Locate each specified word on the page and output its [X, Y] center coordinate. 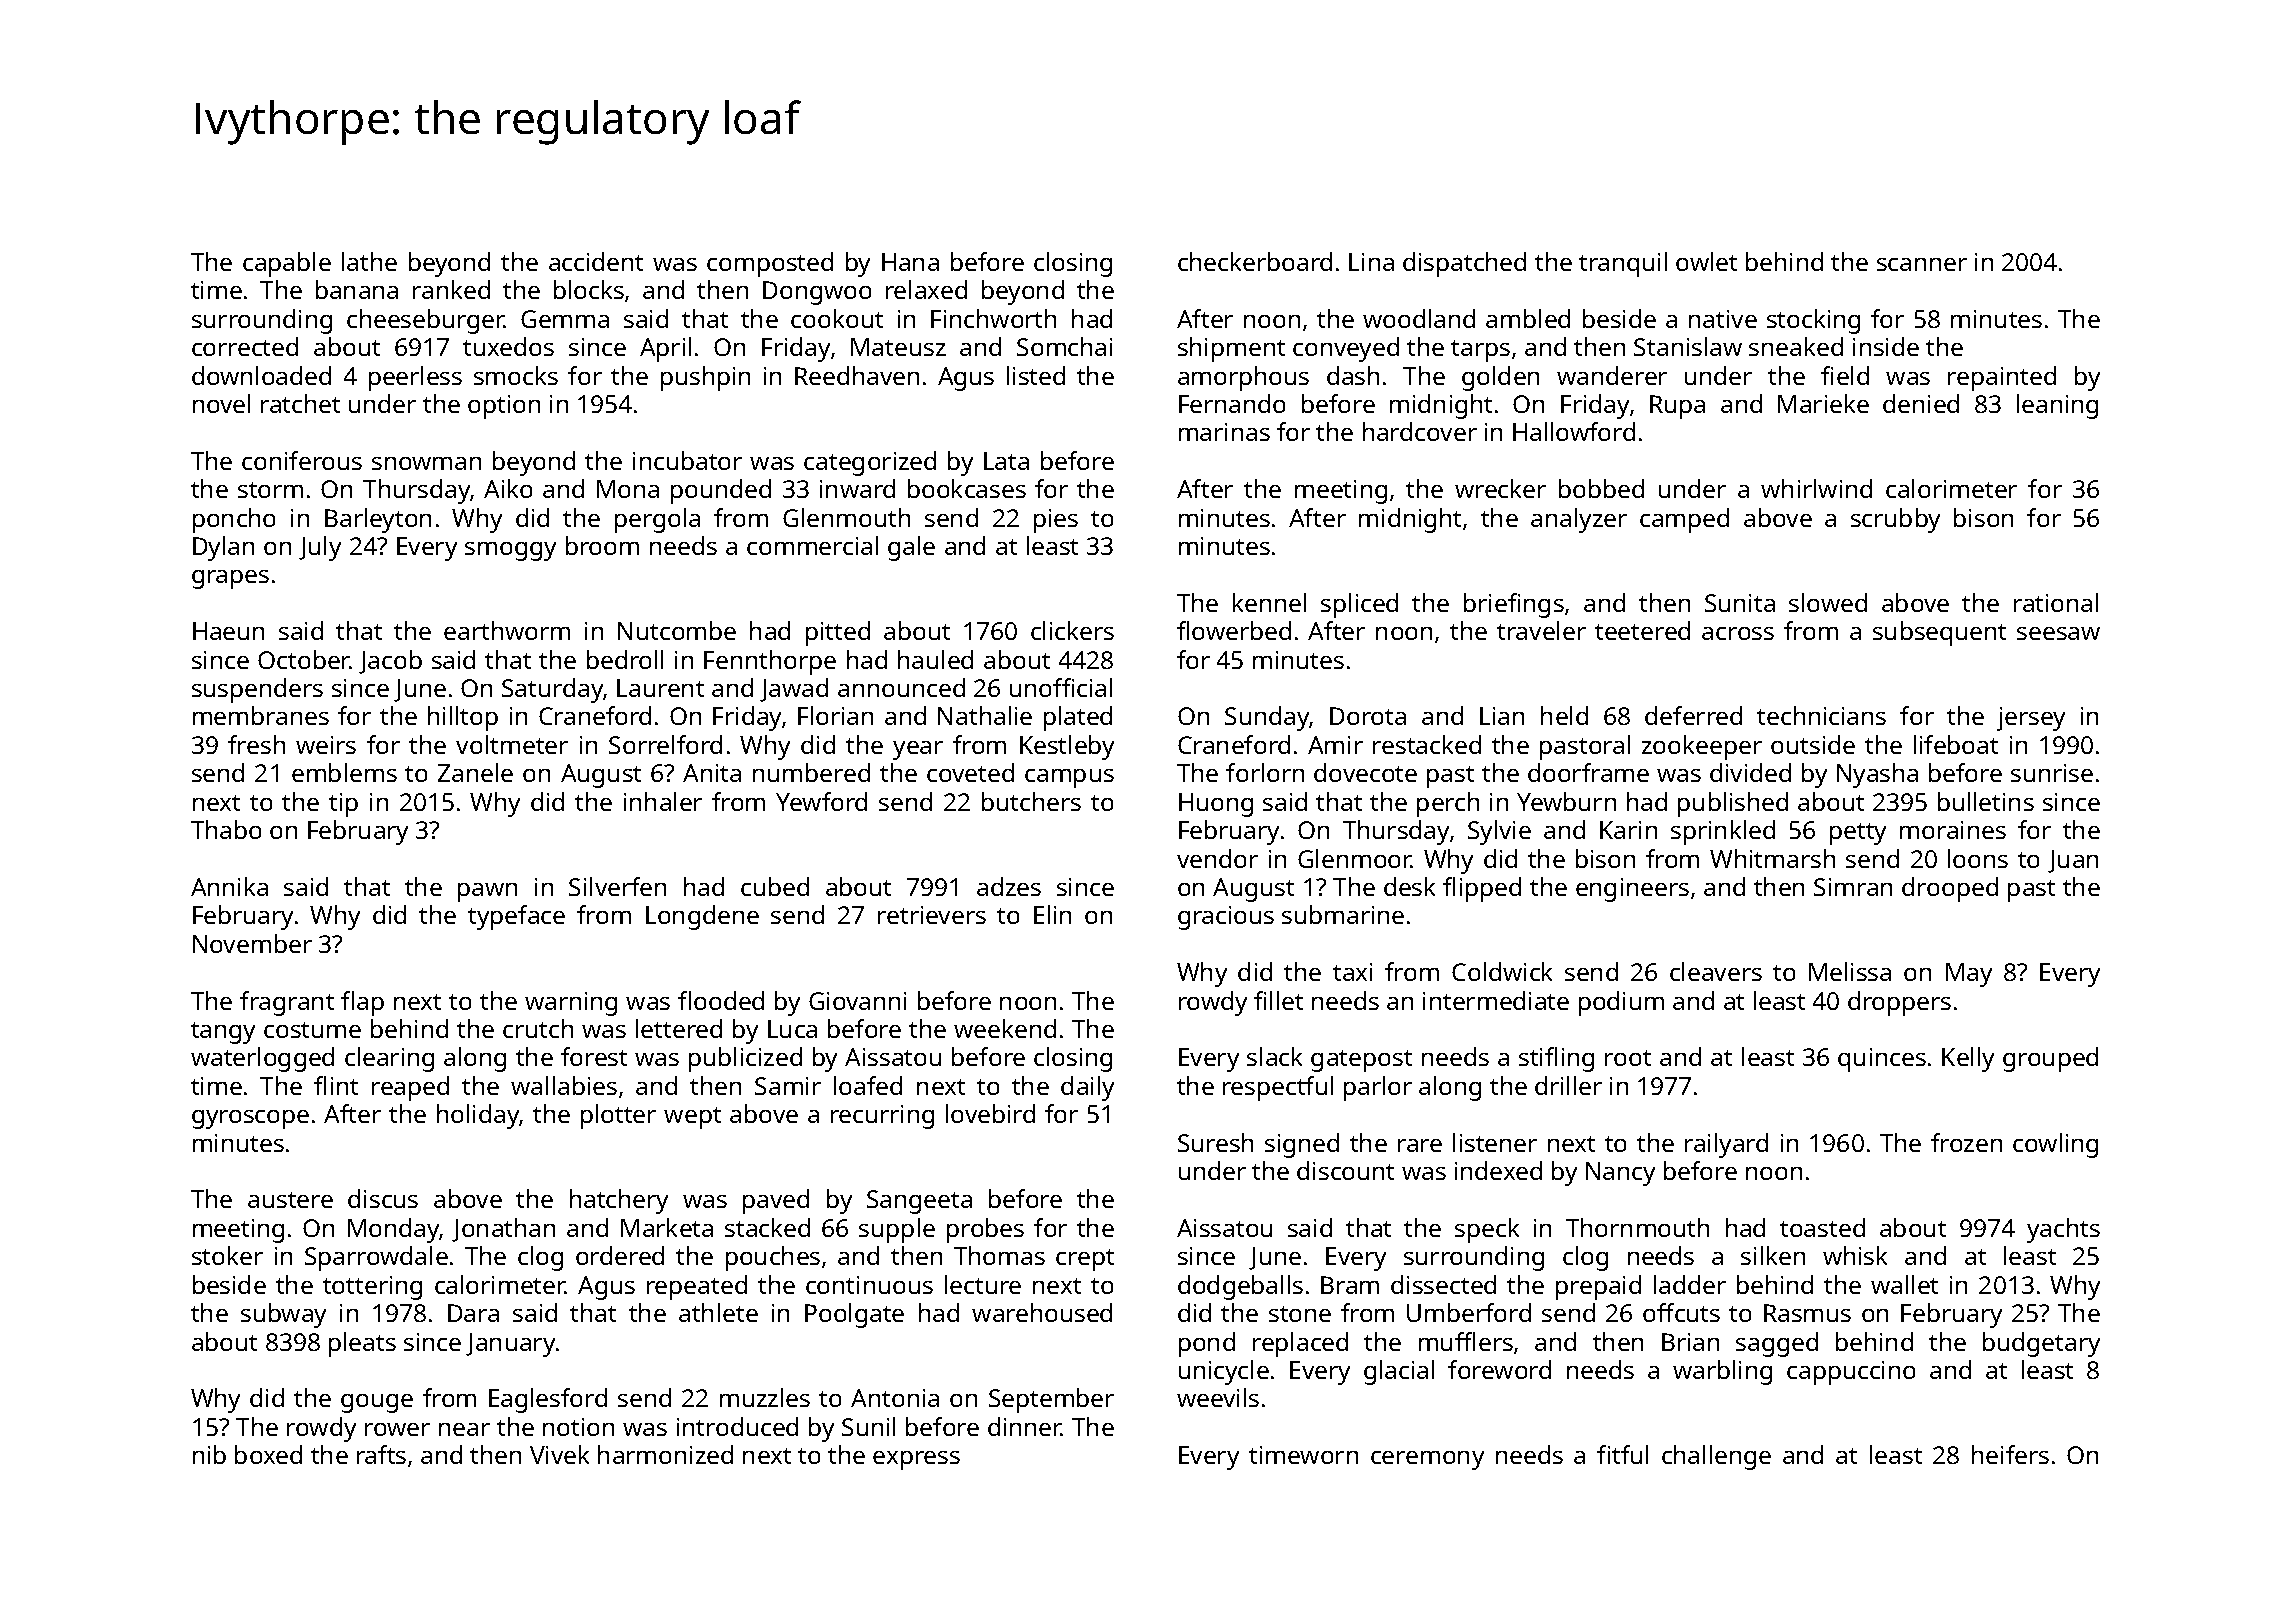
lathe [369, 261]
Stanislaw [1688, 346]
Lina [1371, 262]
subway [283, 1315]
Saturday [553, 690]
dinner [1025, 1426]
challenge [1716, 1457]
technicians [1821, 715]
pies [1056, 521]
